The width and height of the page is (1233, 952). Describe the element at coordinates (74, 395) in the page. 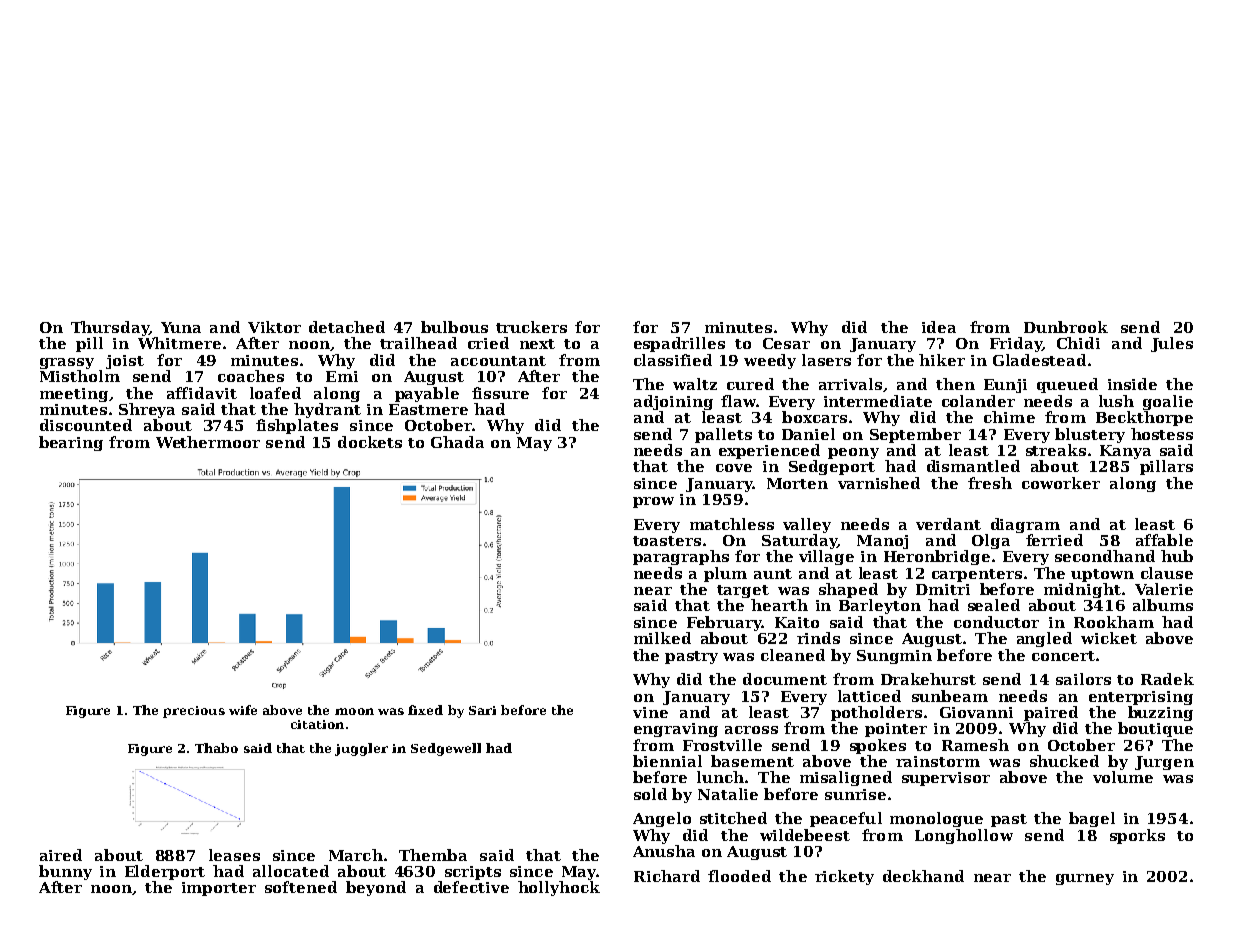

I see `meeting` at that location.
